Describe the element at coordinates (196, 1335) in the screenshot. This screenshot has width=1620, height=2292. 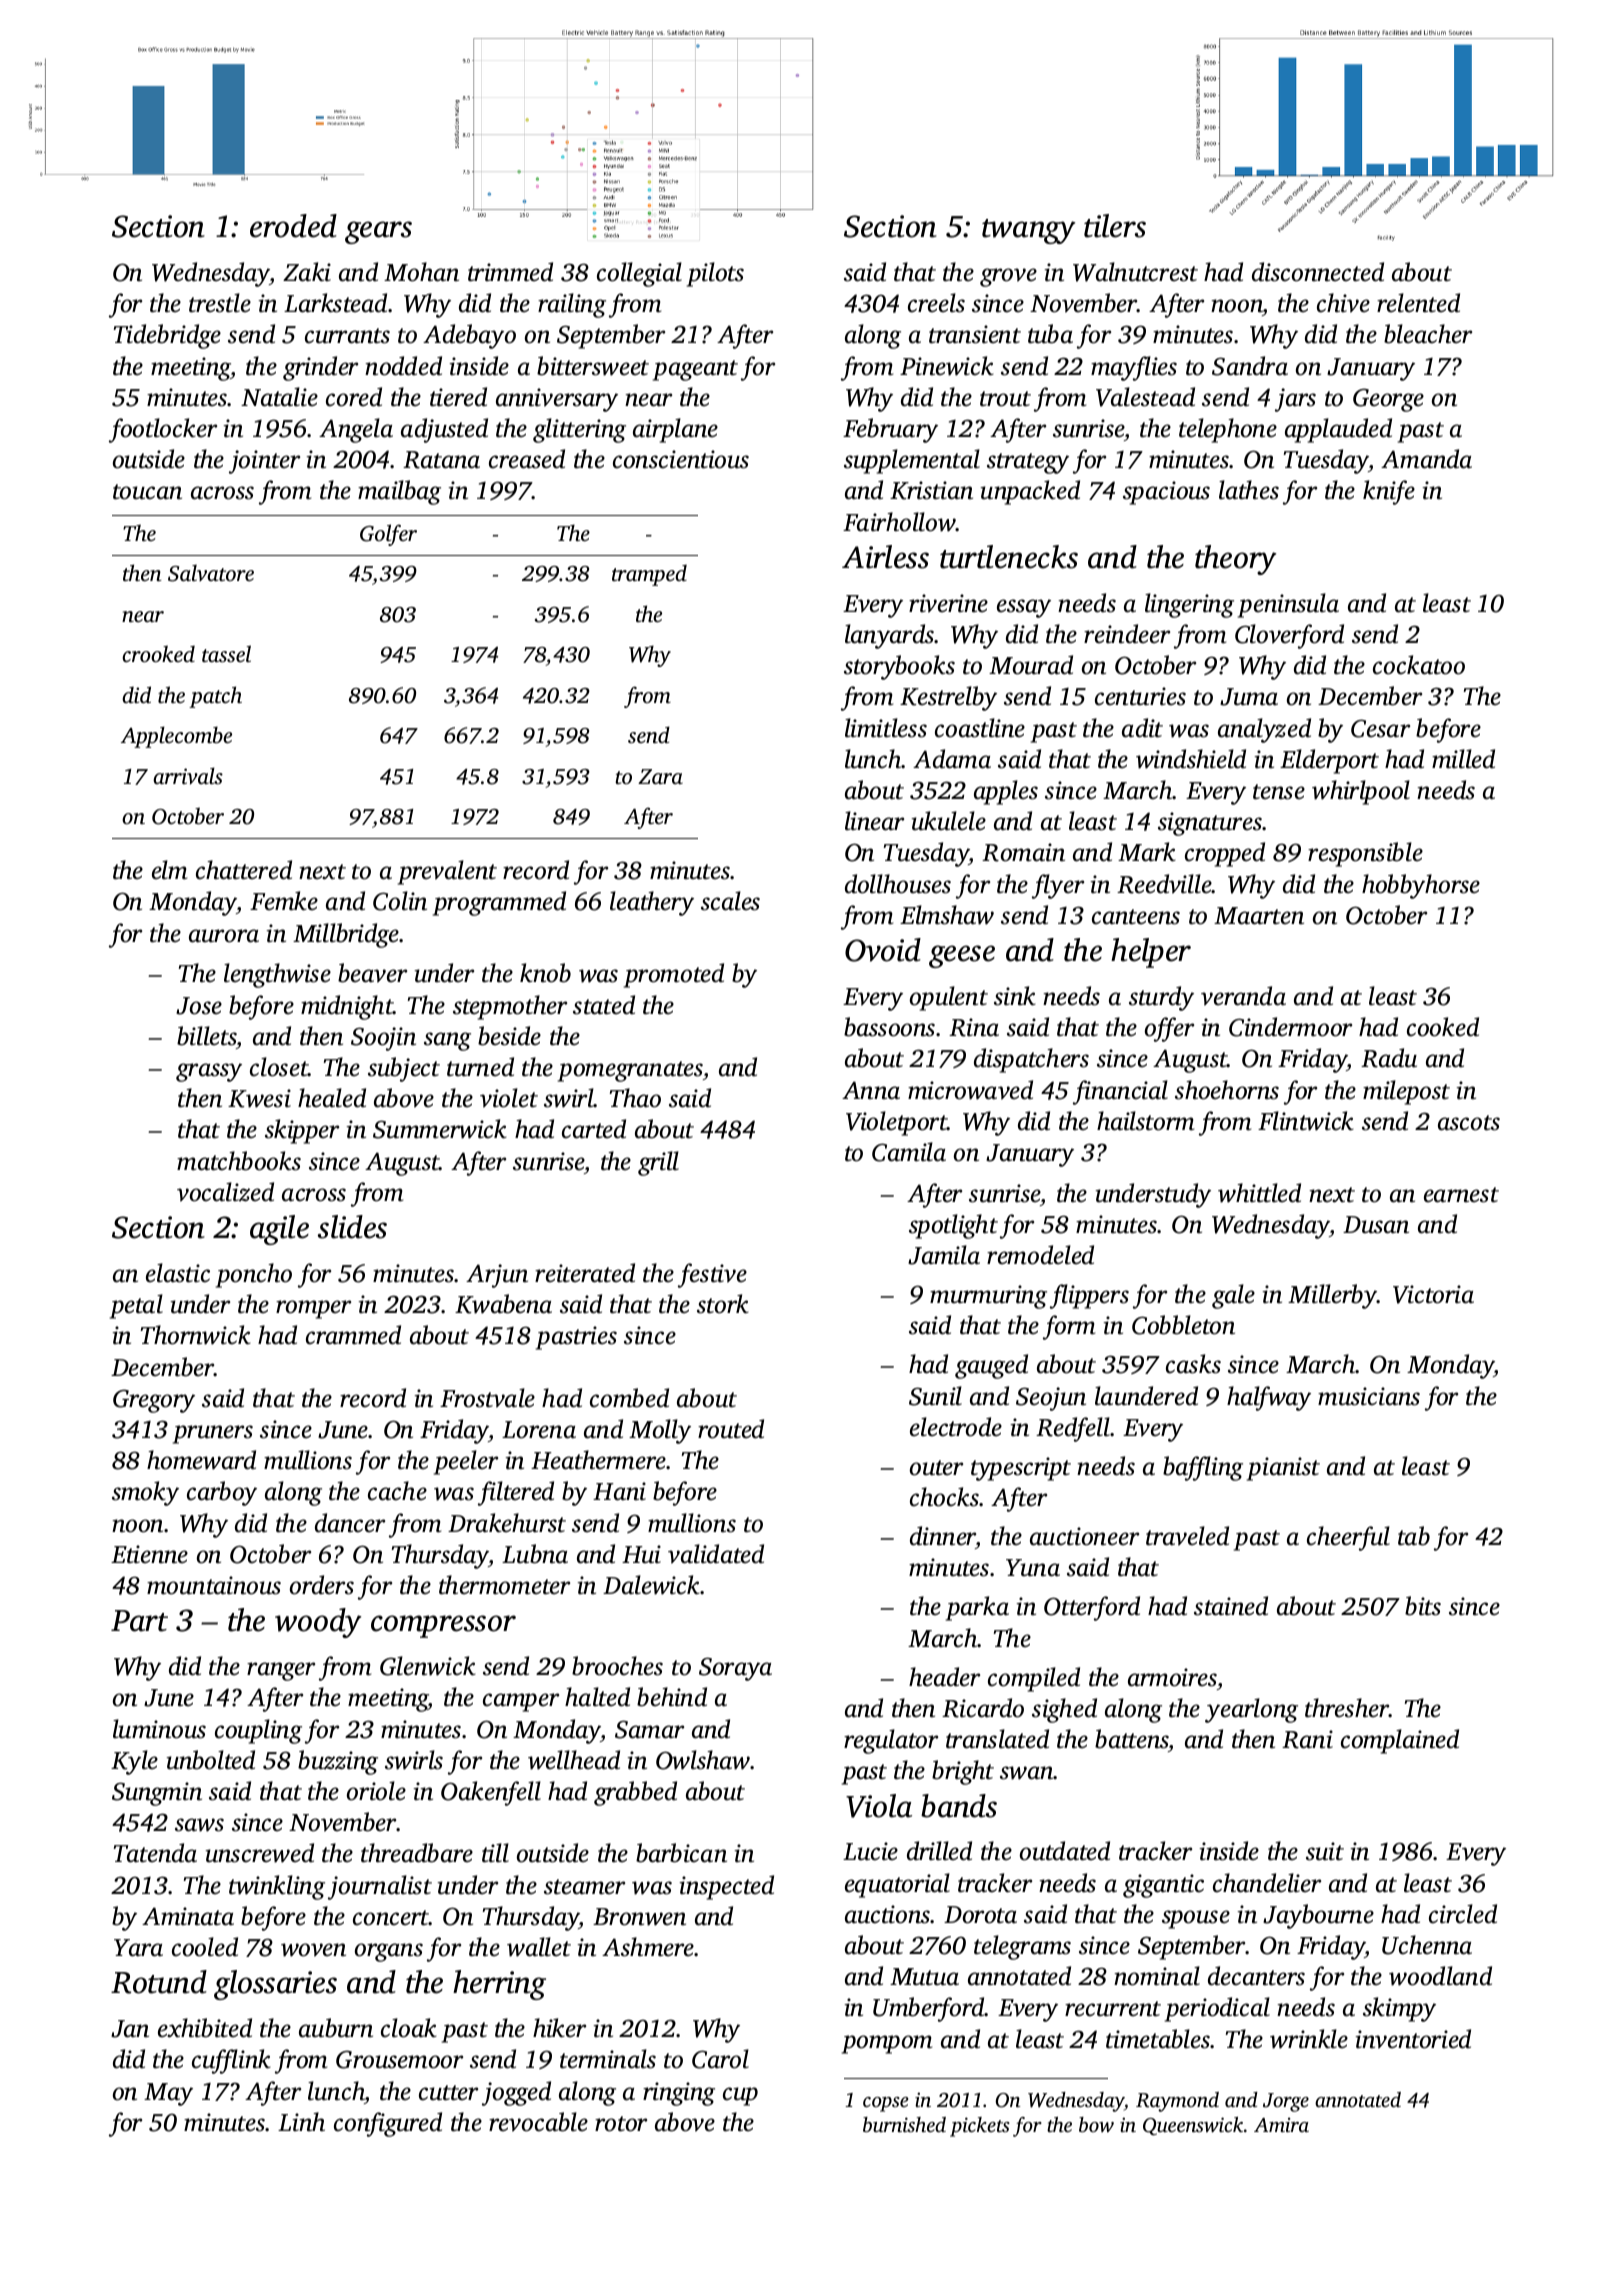
I see `Thornwick` at that location.
